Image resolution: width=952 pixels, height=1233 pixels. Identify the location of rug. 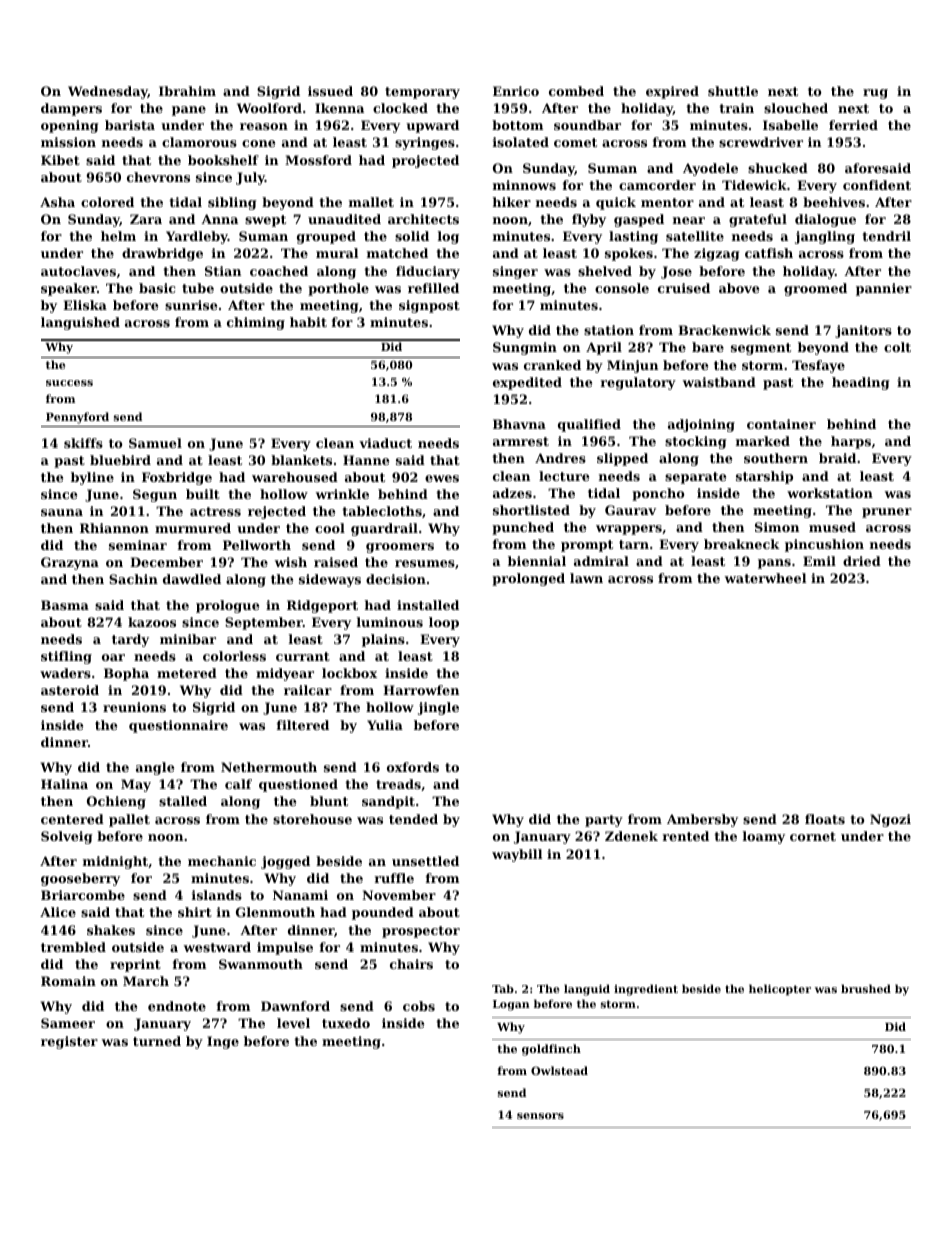
(875, 94).
